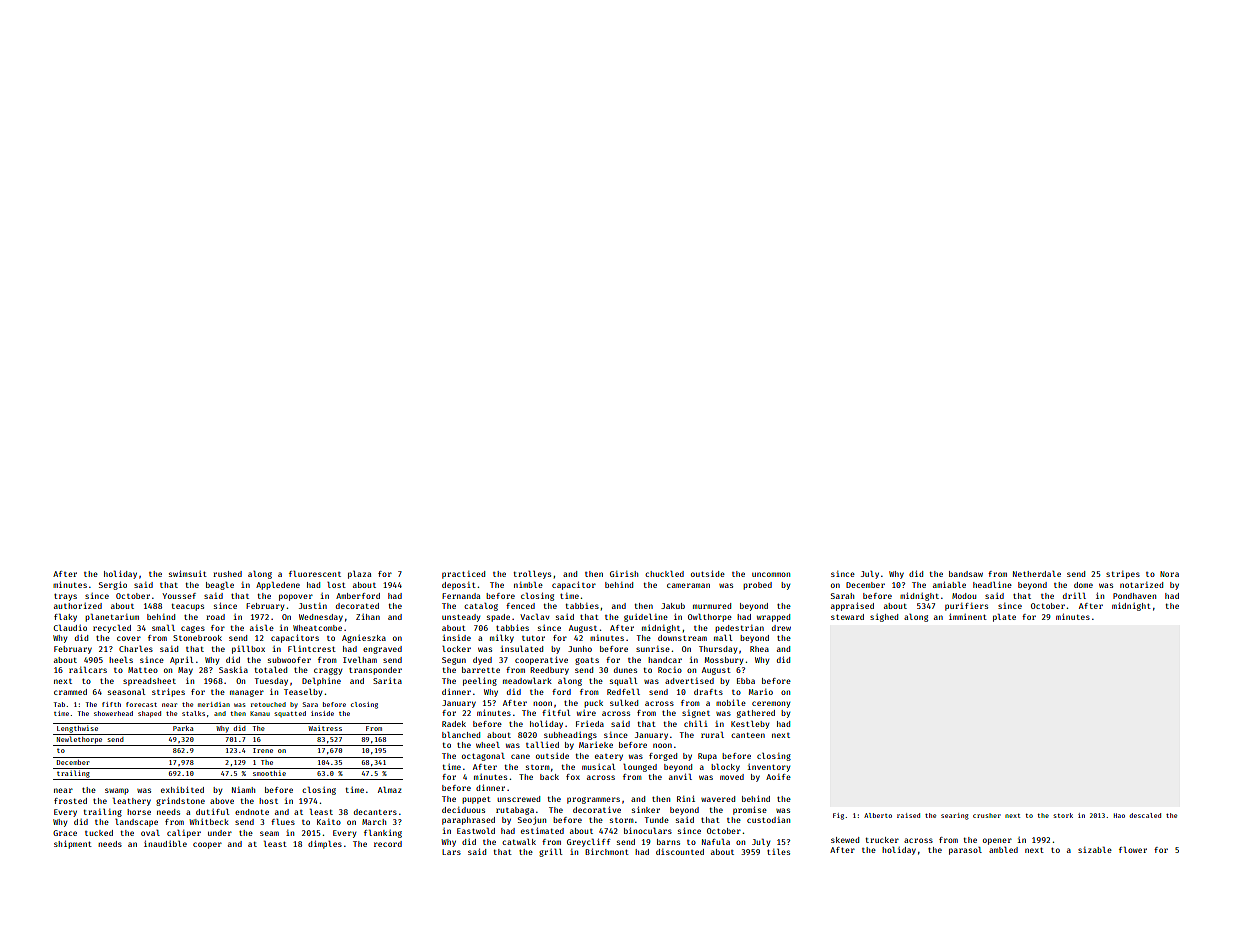 The width and height of the page is (1233, 952). I want to click on shipment, so click(73, 845).
